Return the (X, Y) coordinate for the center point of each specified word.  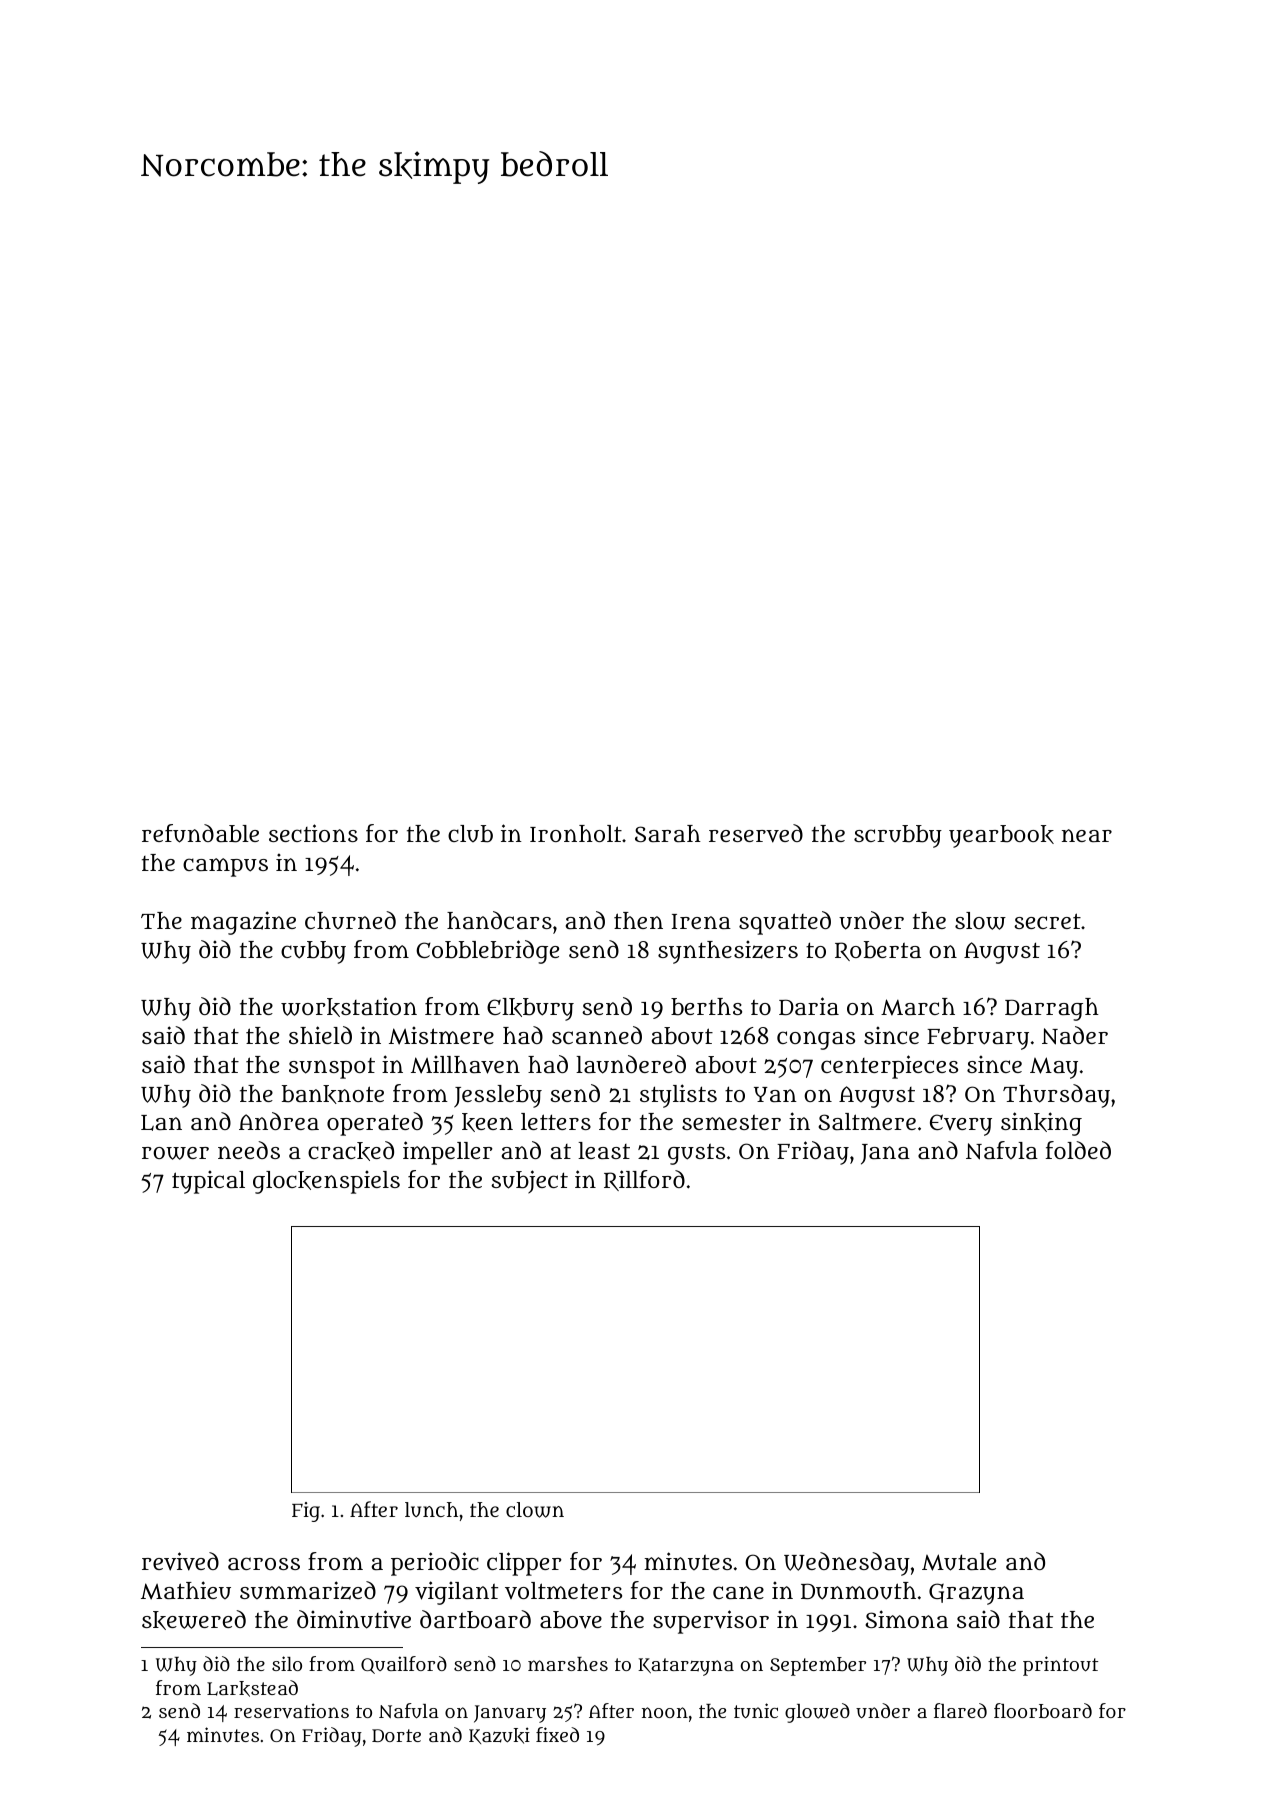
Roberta (878, 951)
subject (529, 1182)
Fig (306, 1512)
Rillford (644, 1180)
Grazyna (976, 1594)
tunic (756, 1711)
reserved (756, 833)
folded (1078, 1150)
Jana (885, 1154)
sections (313, 833)
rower (175, 1153)
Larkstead (252, 1688)
